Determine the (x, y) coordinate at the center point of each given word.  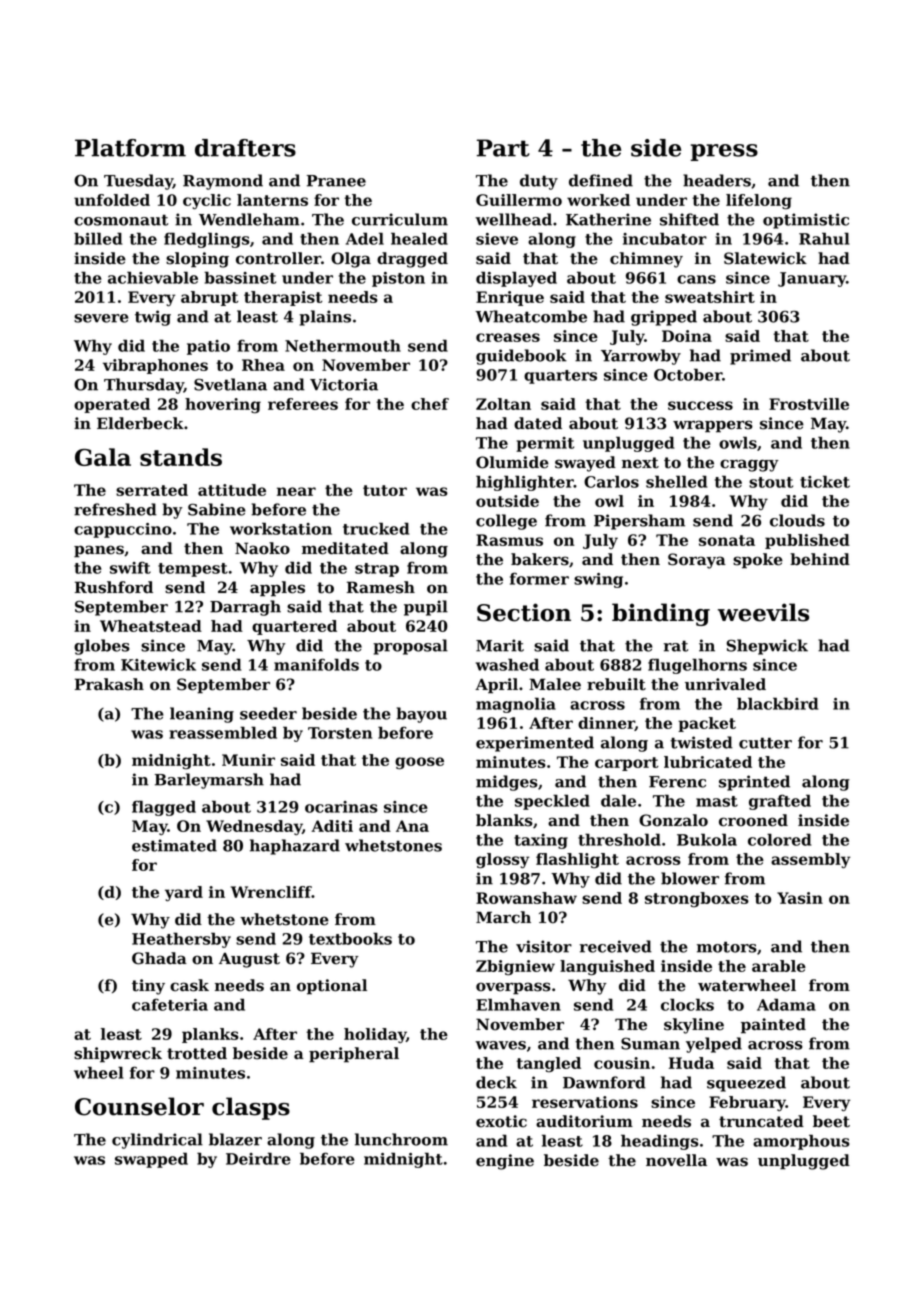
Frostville (809, 404)
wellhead (513, 219)
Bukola (707, 839)
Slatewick (765, 258)
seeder (268, 713)
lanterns (272, 200)
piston (398, 279)
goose (419, 763)
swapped (151, 1160)
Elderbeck (140, 423)
